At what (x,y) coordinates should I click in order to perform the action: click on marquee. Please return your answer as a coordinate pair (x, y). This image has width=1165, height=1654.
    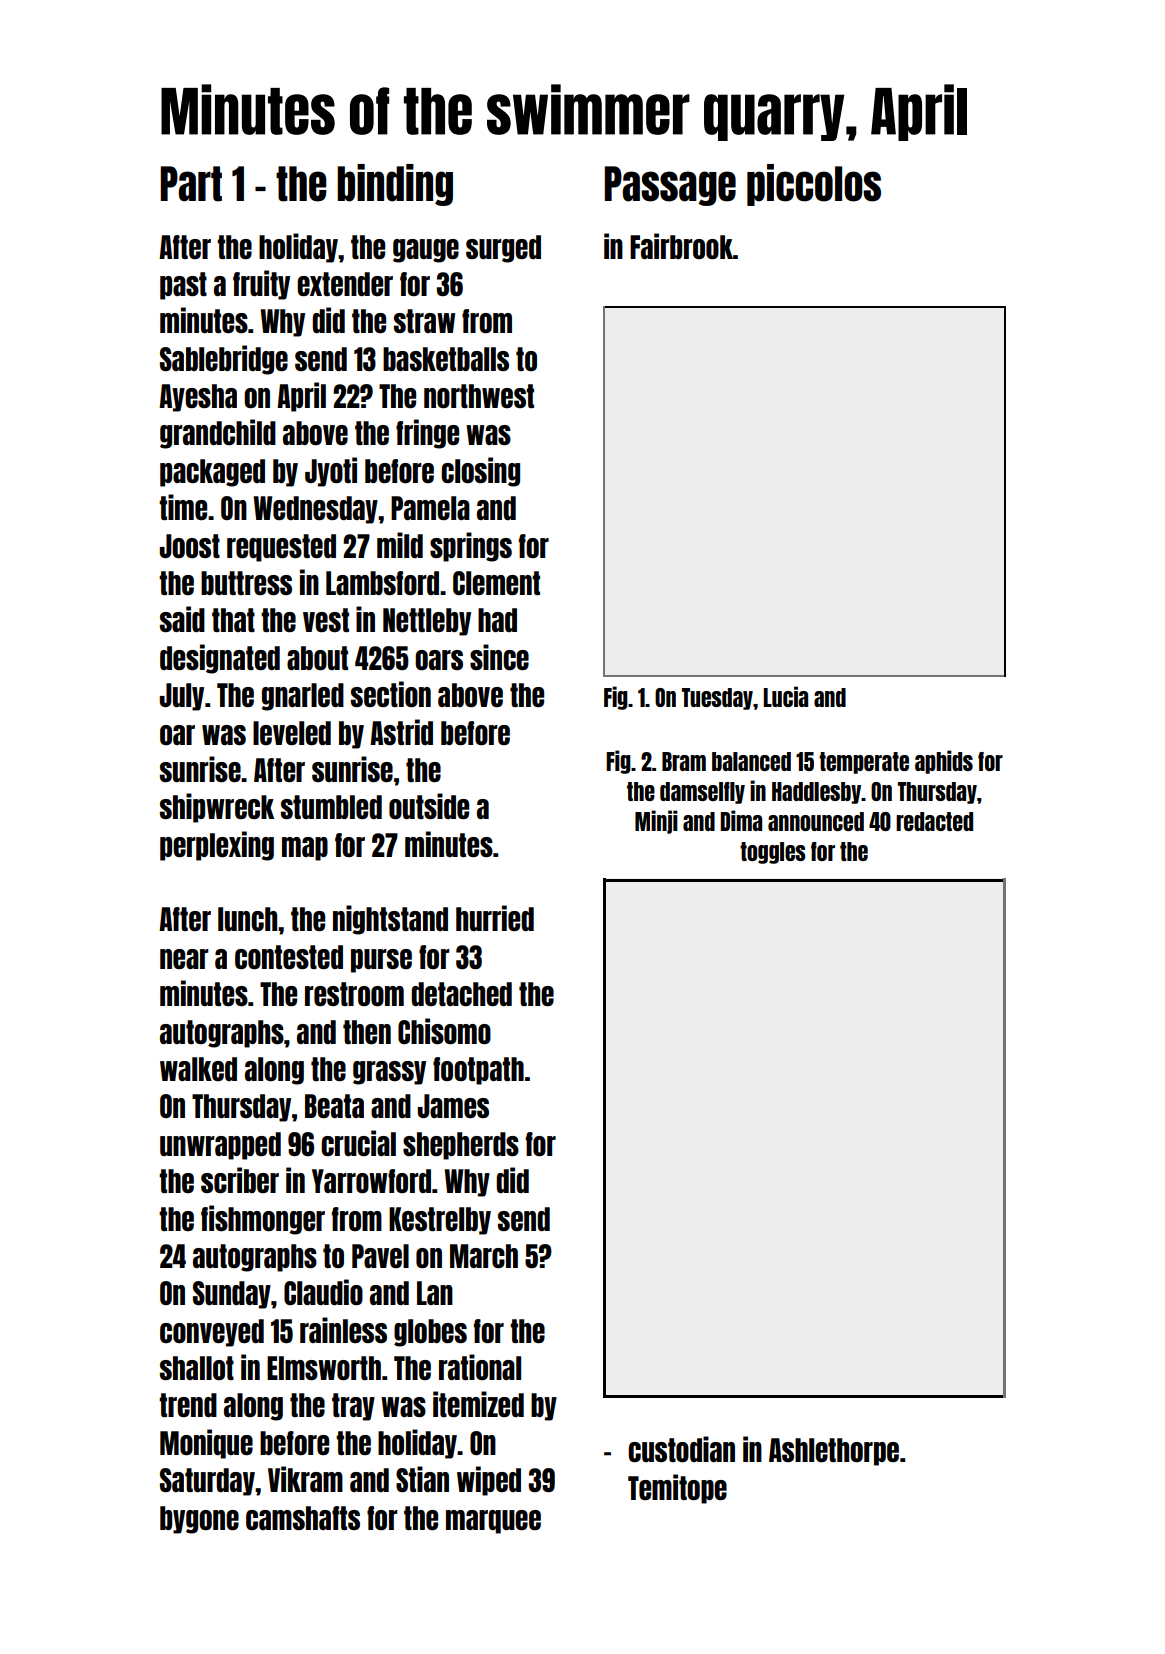
    Looking at the image, I should click on (493, 1522).
